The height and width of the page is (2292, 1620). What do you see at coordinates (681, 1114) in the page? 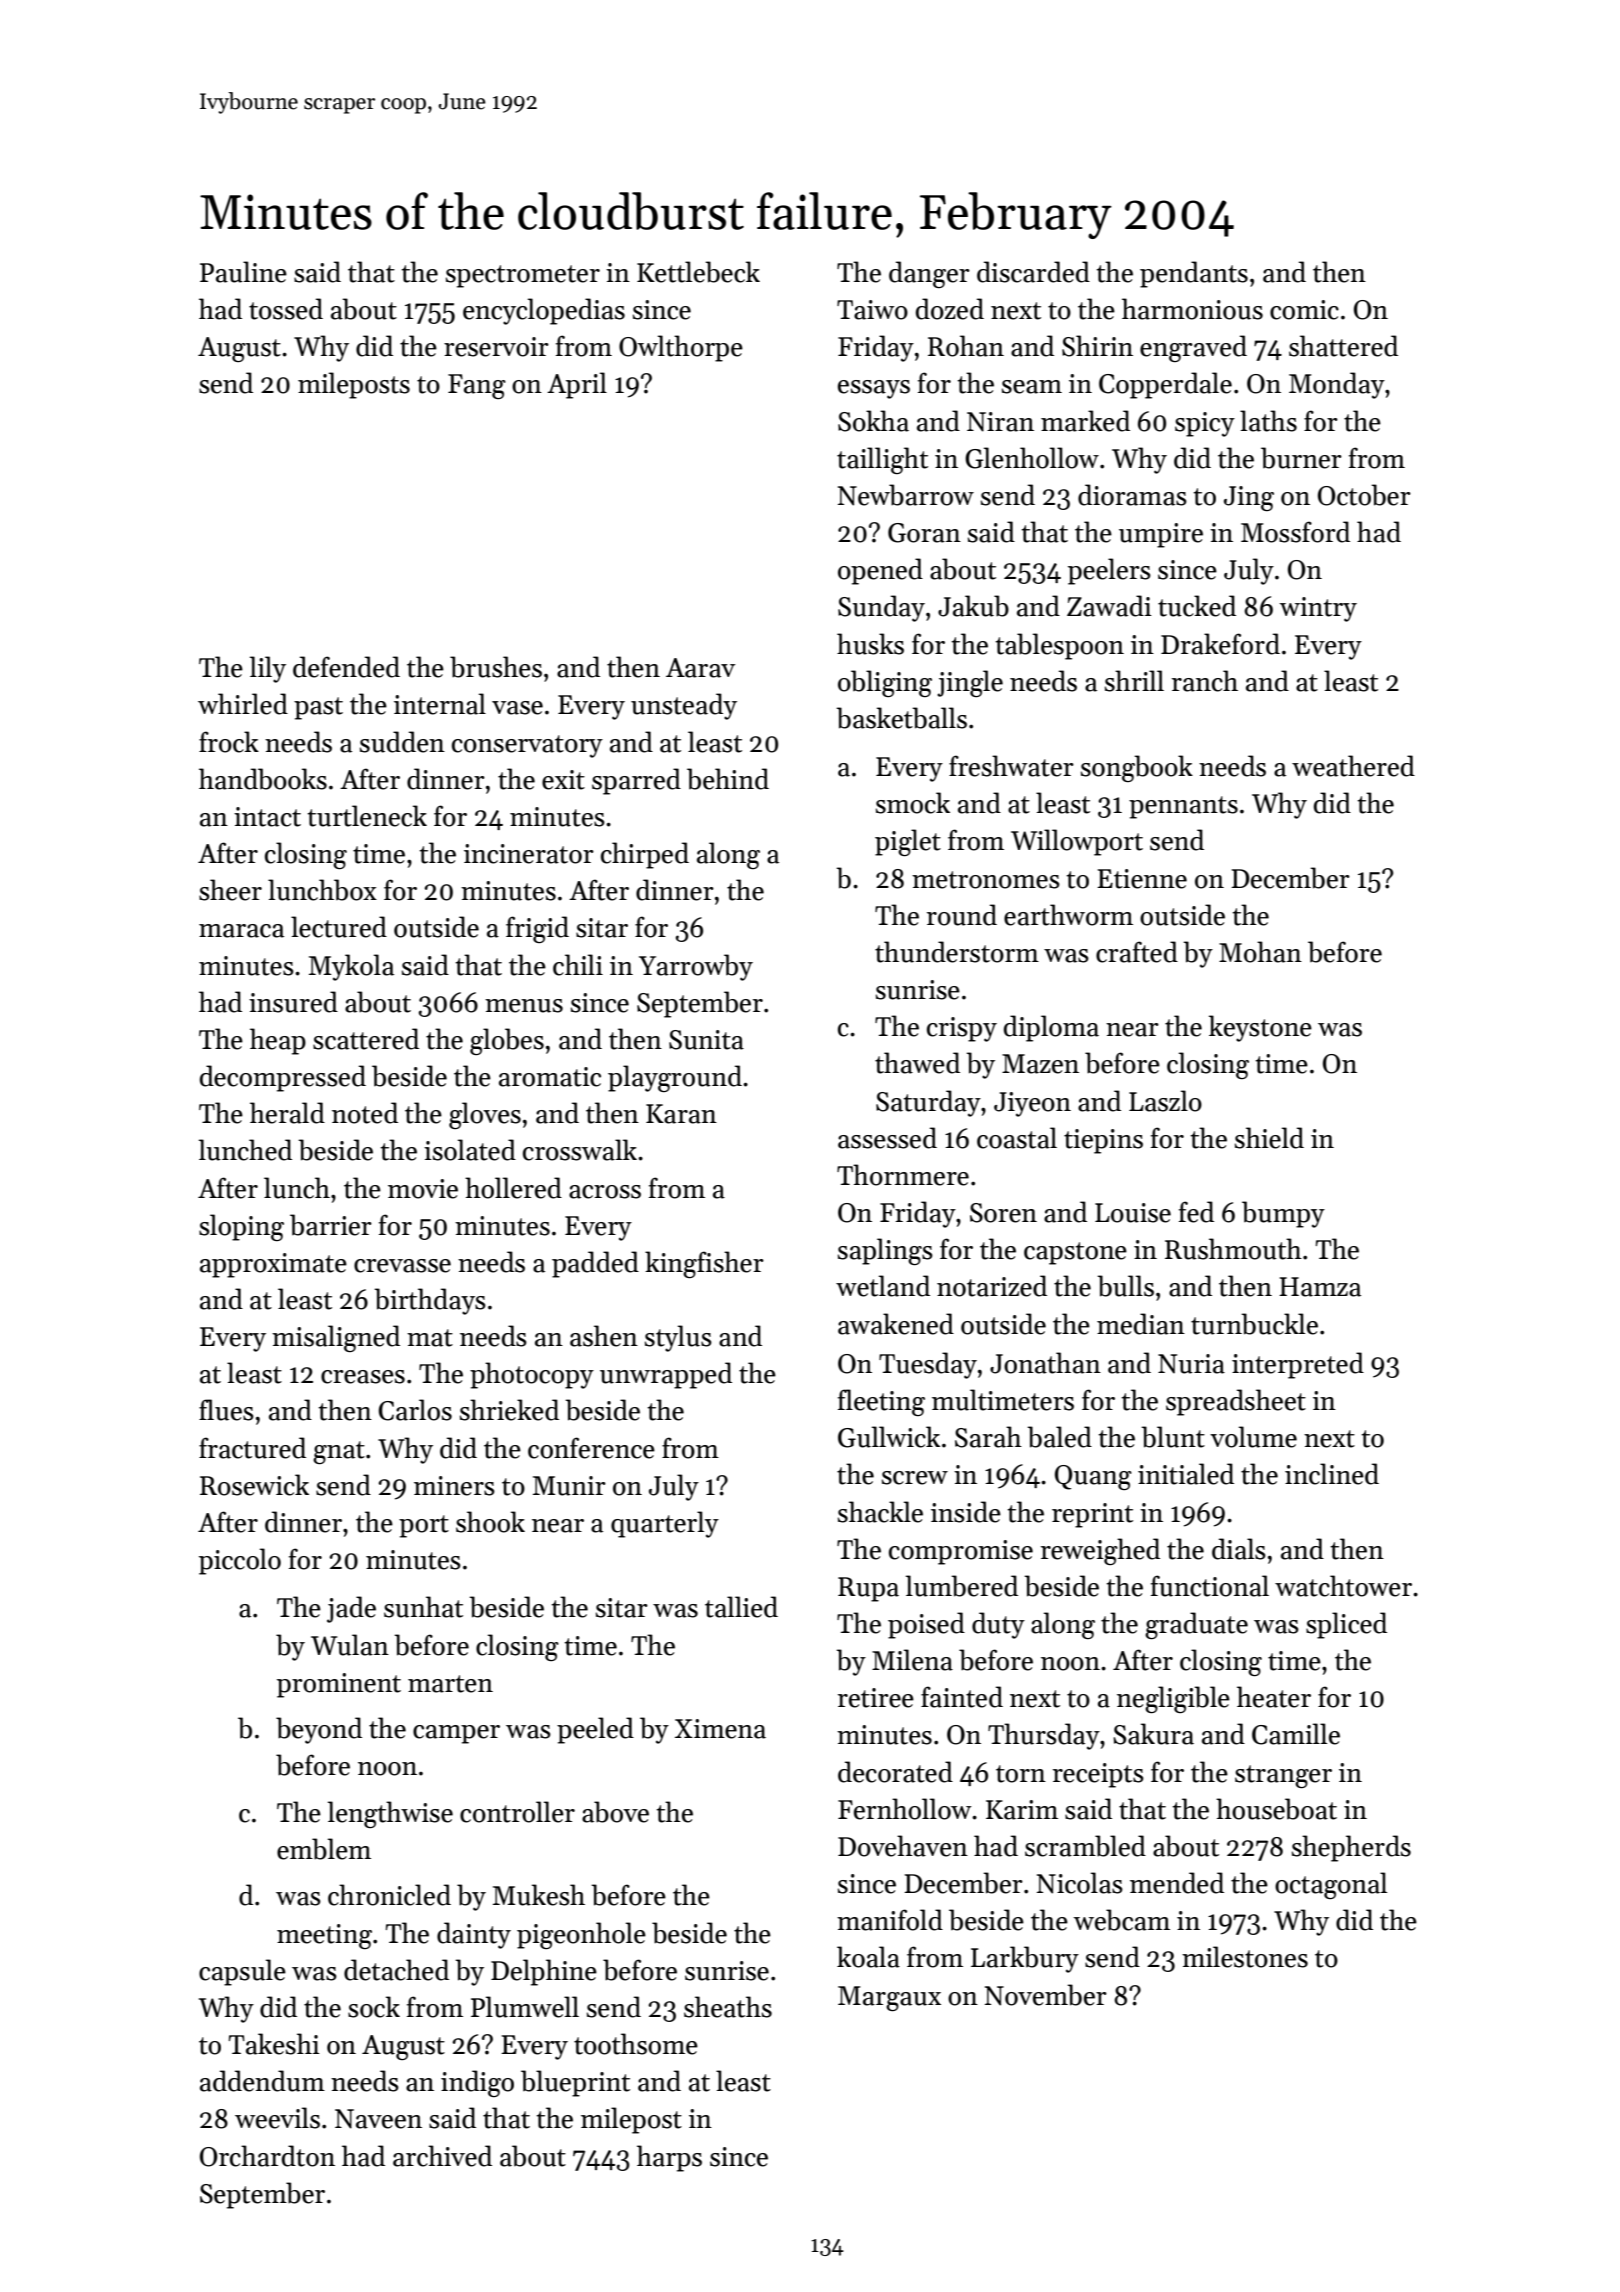
I see `Karan` at bounding box center [681, 1114].
